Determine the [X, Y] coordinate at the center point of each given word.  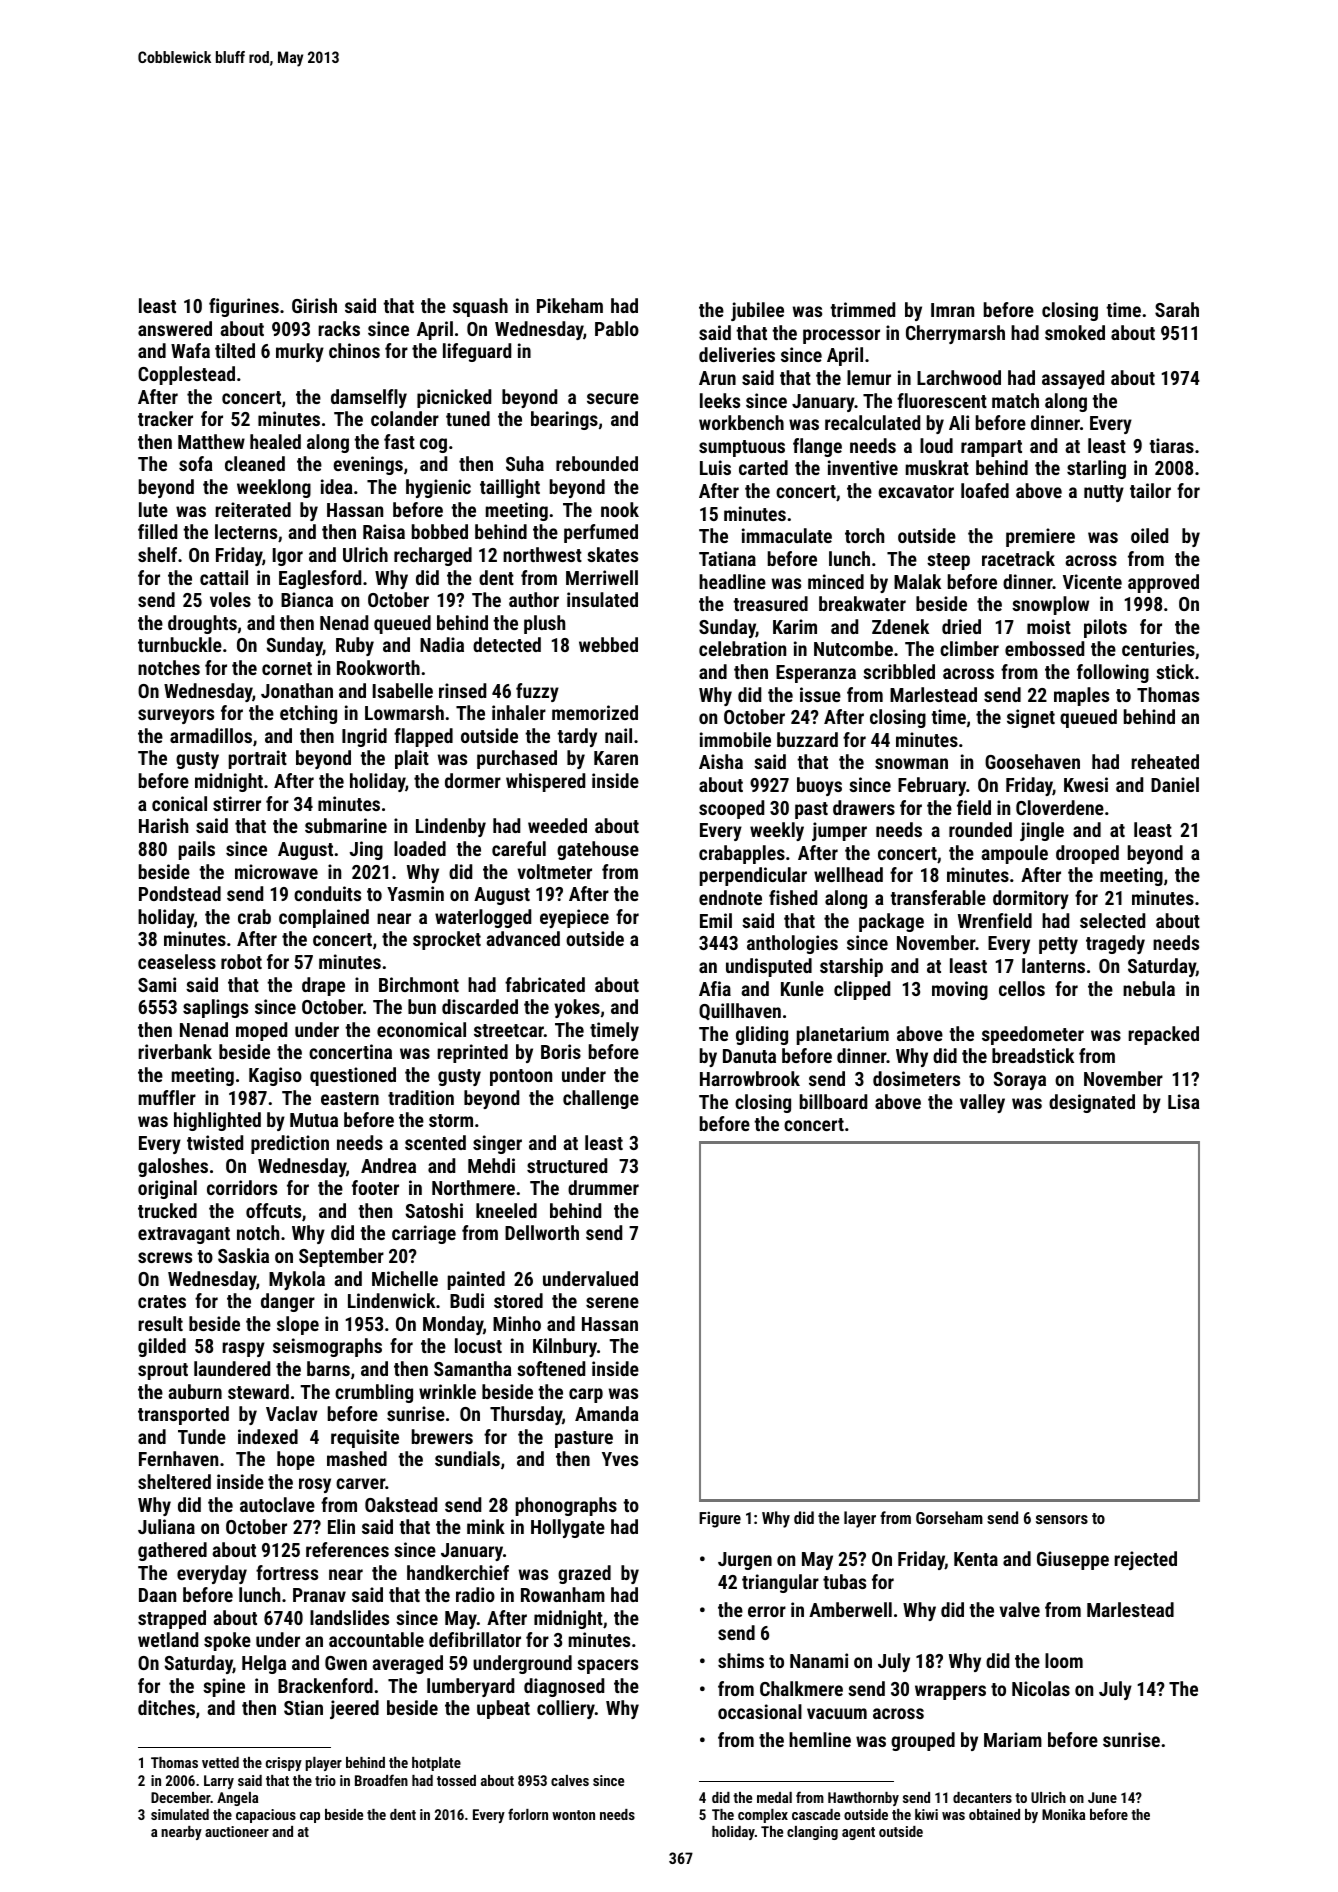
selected [1112, 920]
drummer [603, 1187]
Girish [314, 305]
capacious [266, 1816]
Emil [716, 920]
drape [323, 986]
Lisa [1184, 1101]
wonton [573, 1815]
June [1102, 1797]
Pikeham [570, 305]
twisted [215, 1142]
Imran [952, 310]
